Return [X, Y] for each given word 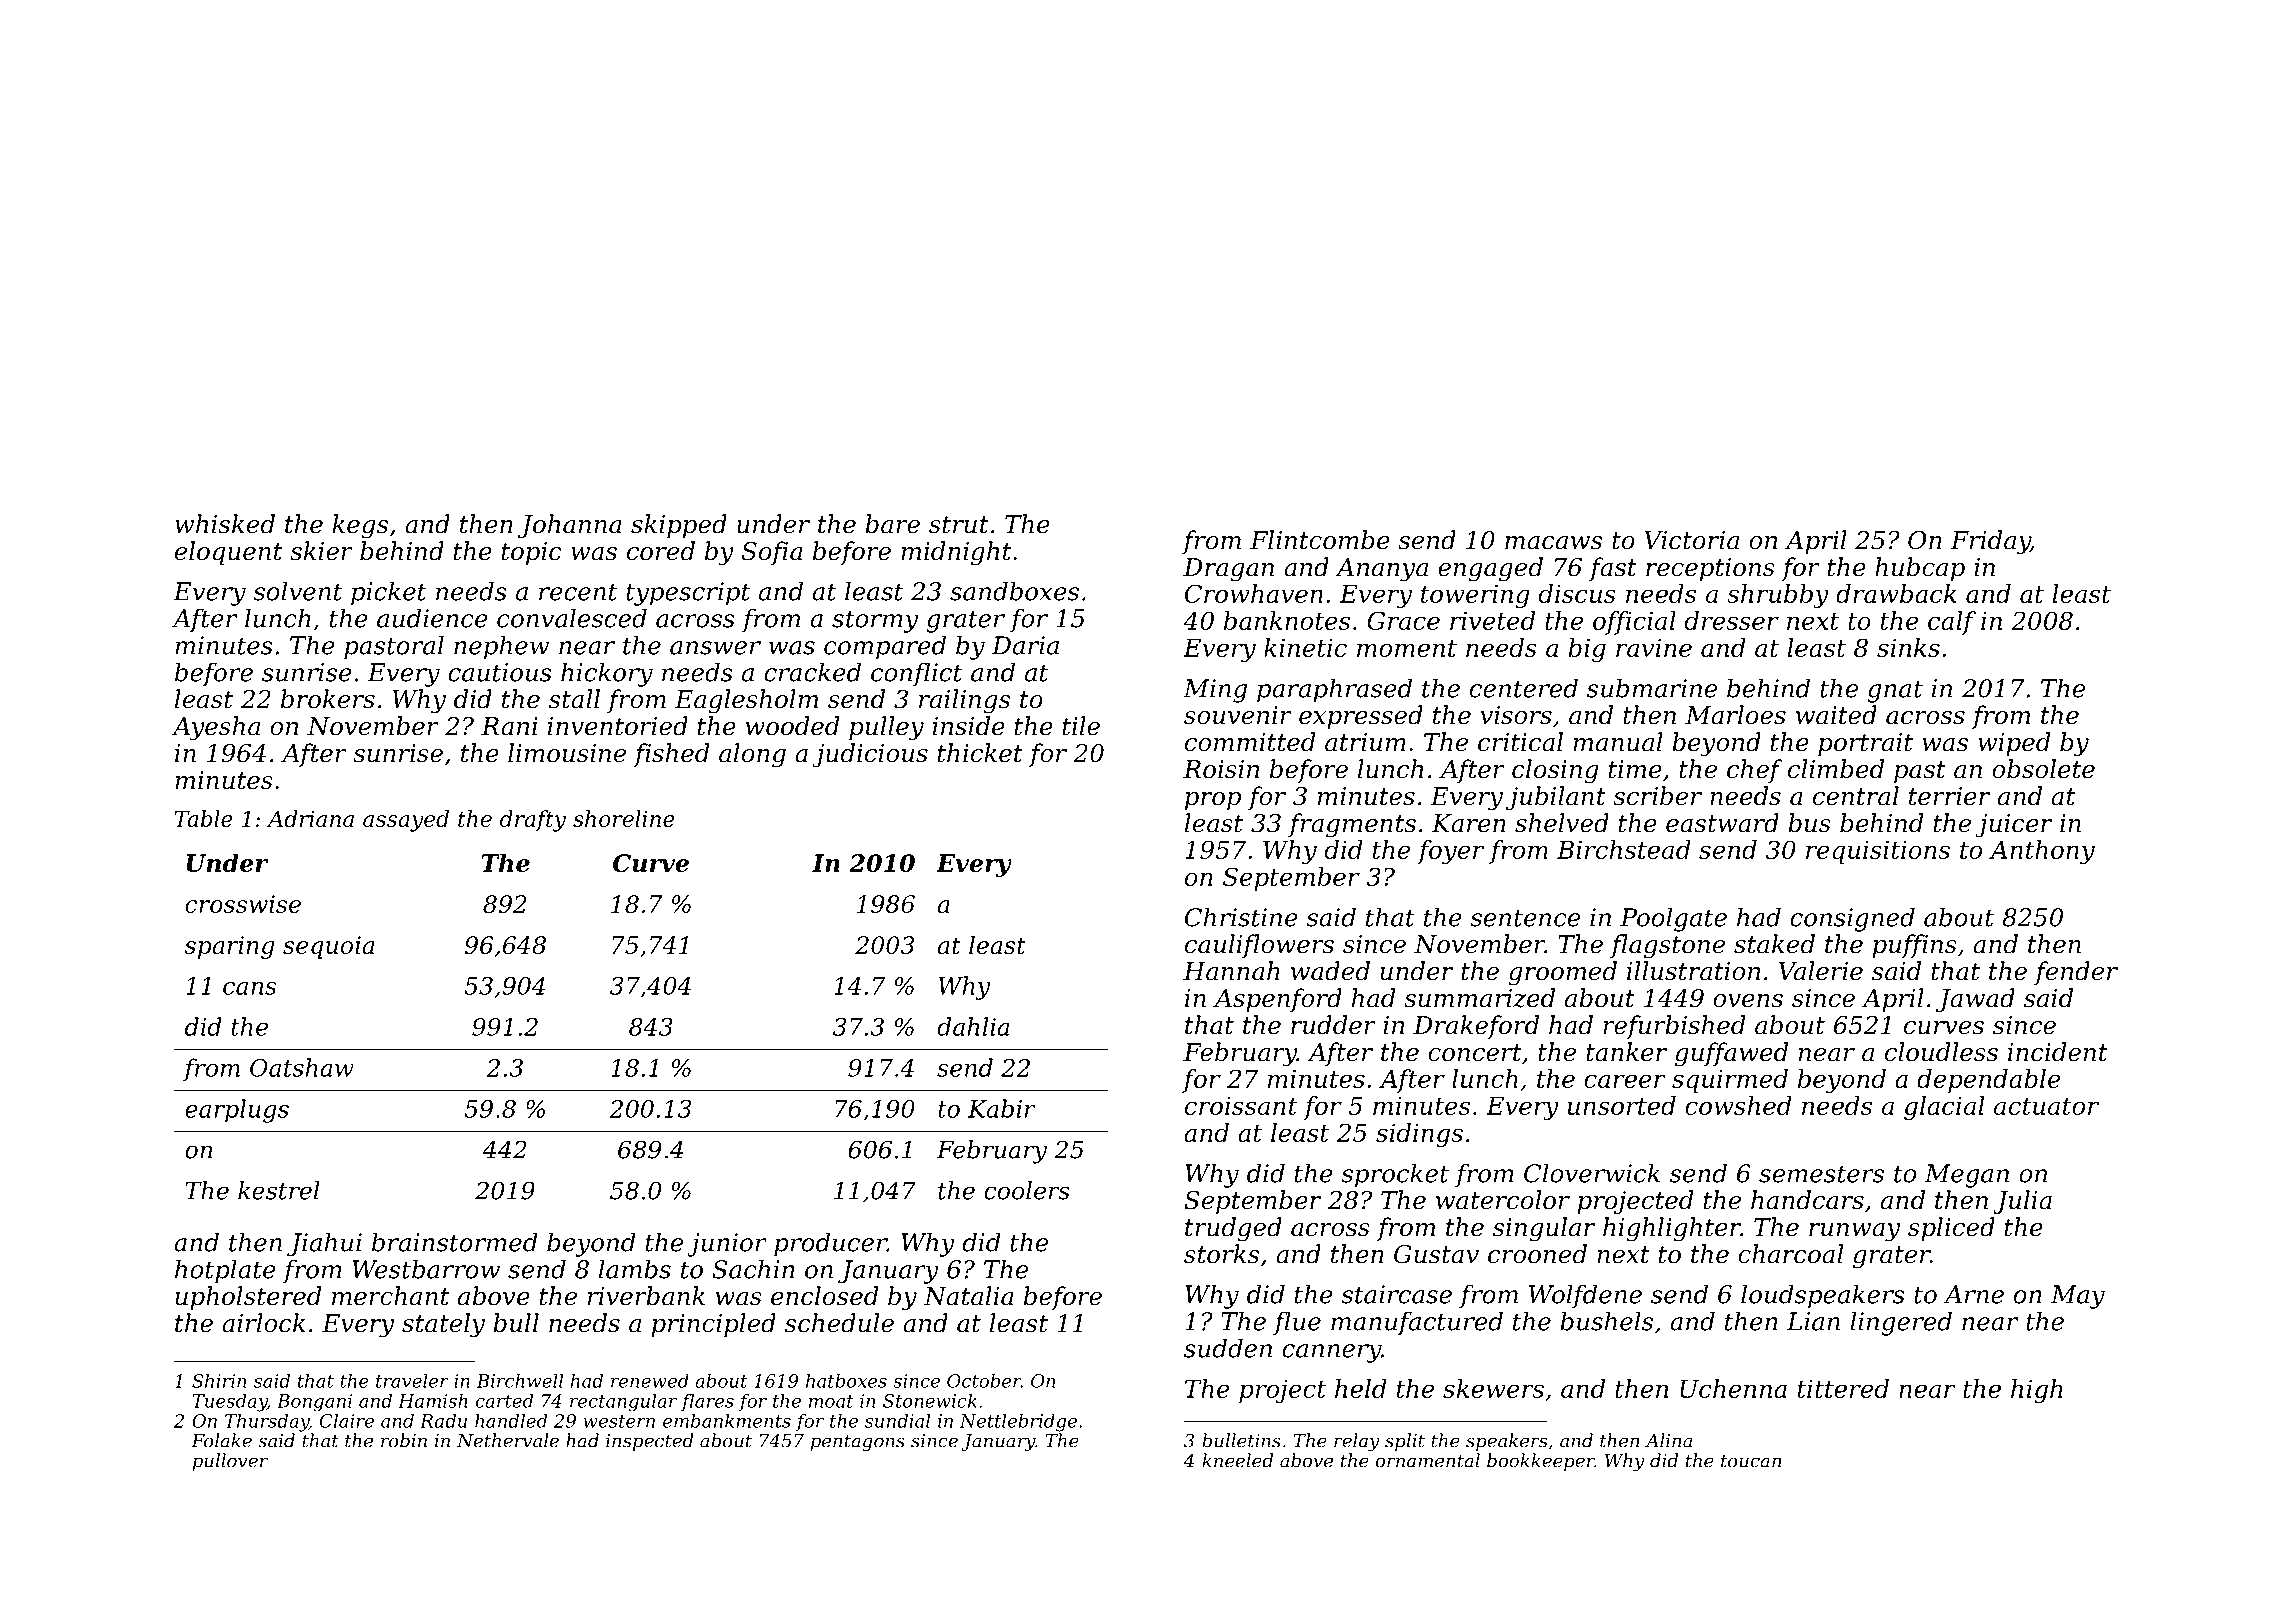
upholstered [248, 1298]
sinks [1908, 647]
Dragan [1228, 570]
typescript [688, 594]
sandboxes [1014, 591]
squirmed [1730, 1081]
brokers [328, 699]
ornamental [1428, 1460]
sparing [230, 947]
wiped [2014, 744]
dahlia [973, 1026]
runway [1854, 1232]
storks [1221, 1254]
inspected [649, 1442]
